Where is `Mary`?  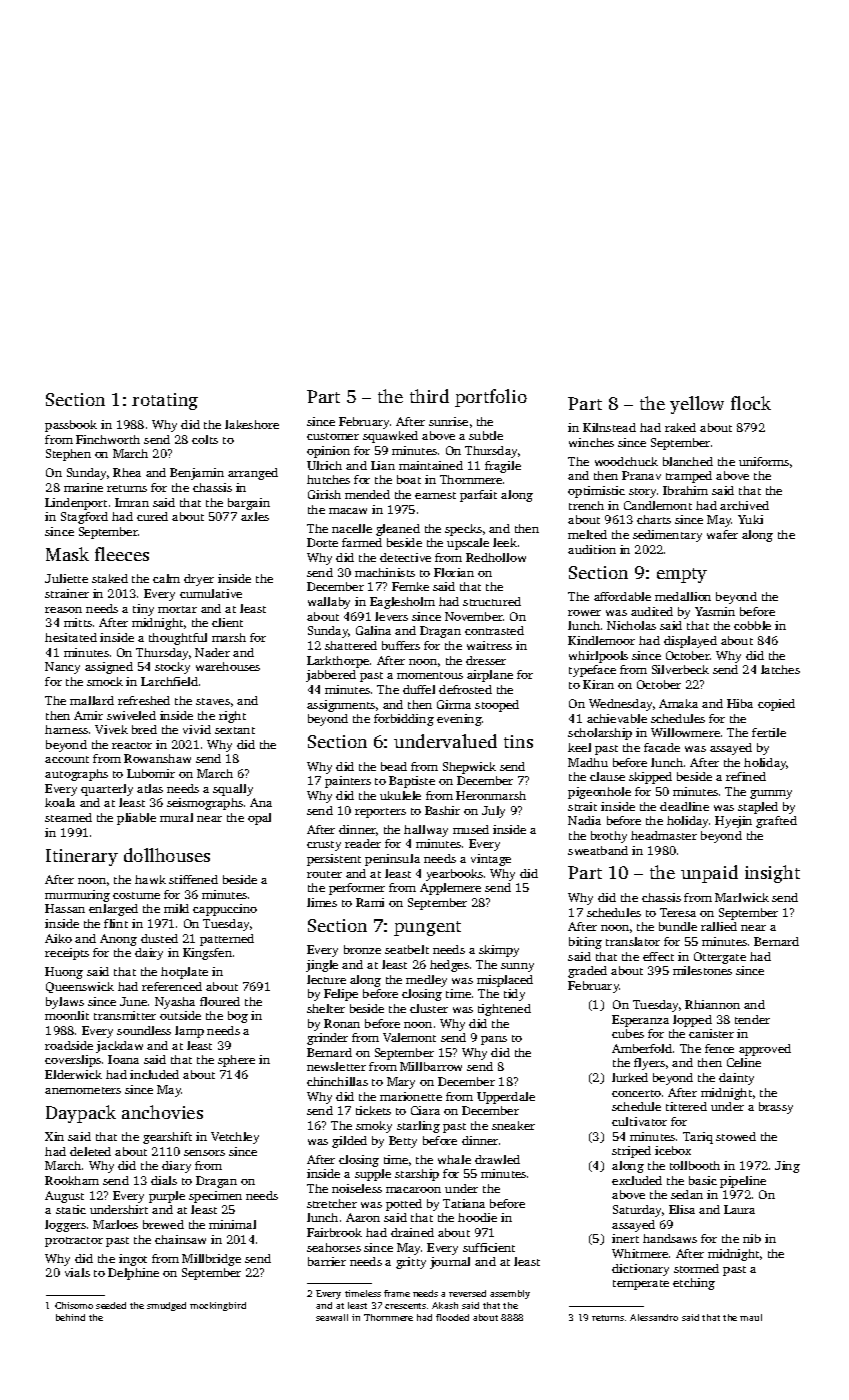
Mary is located at coordinates (401, 1083).
